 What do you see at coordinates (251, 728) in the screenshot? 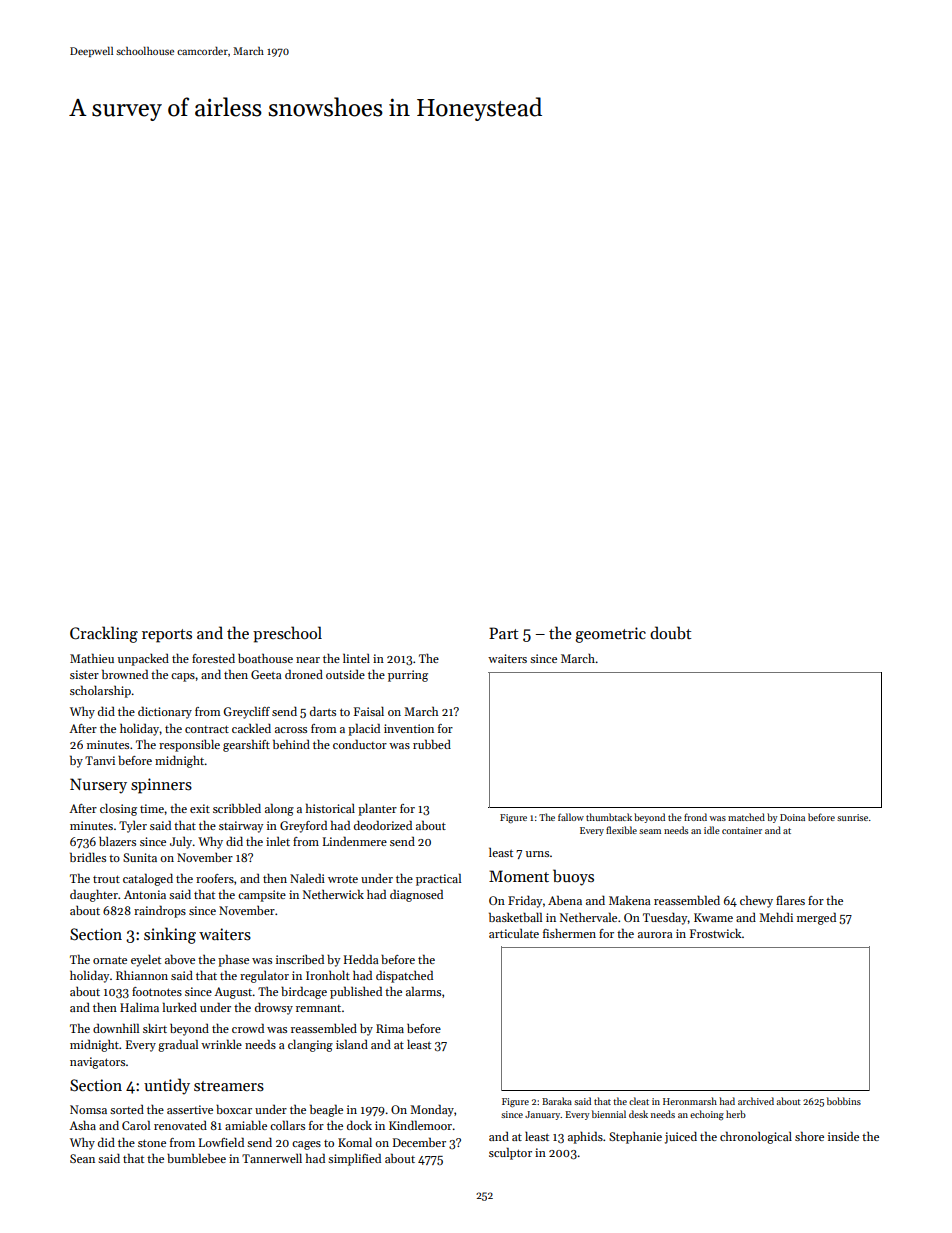
I see `cackled` at bounding box center [251, 728].
